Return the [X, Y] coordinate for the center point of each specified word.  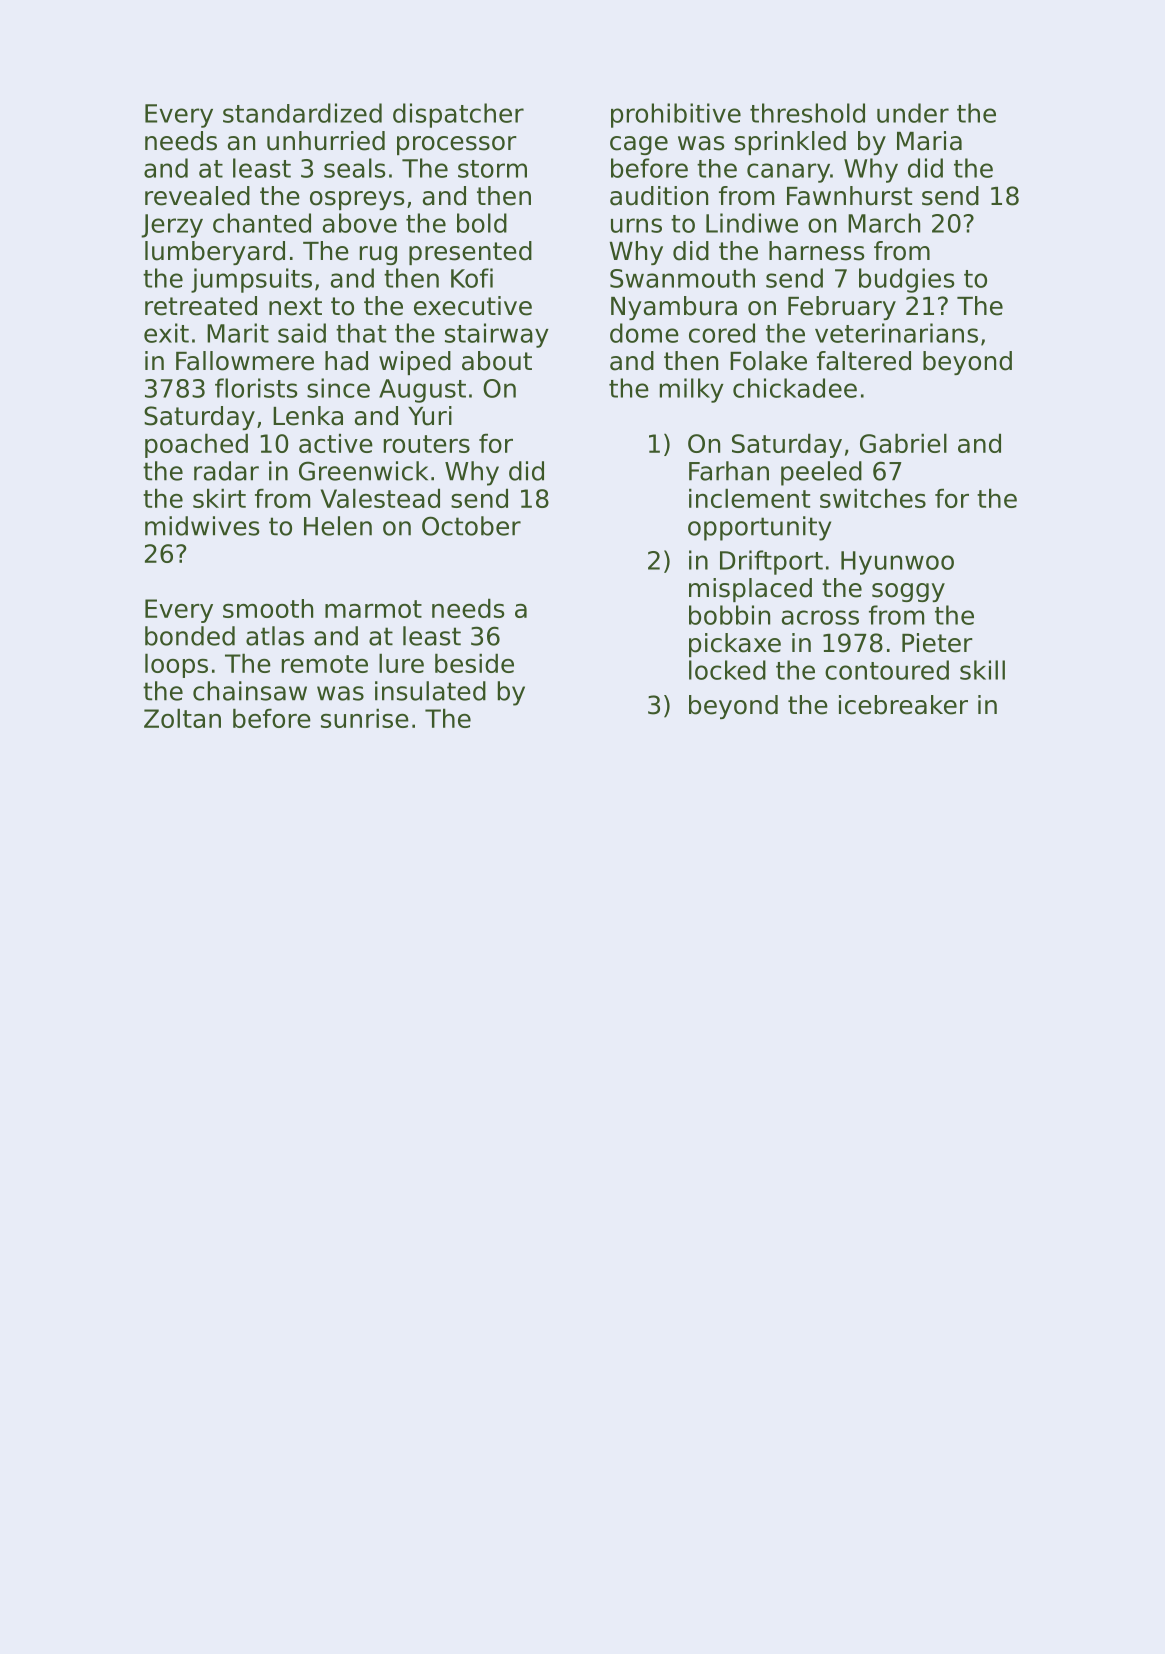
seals [354, 168]
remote [325, 664]
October [471, 526]
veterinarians [896, 333]
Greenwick [363, 471]
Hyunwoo [897, 563]
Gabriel [903, 443]
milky [692, 390]
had [346, 361]
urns [636, 225]
